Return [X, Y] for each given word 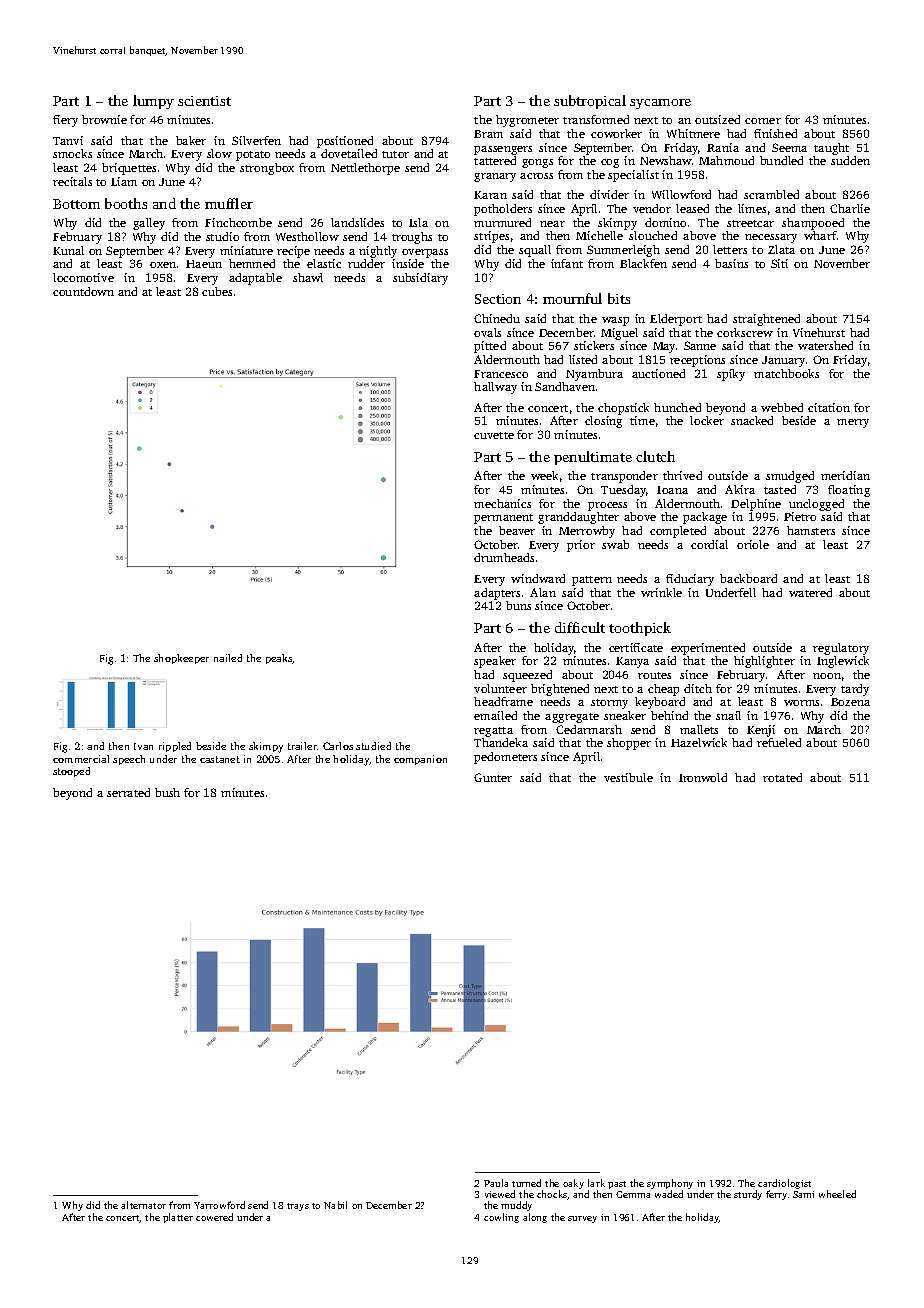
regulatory [841, 649]
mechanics [502, 503]
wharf [820, 235]
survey [582, 1219]
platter [178, 1218]
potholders [503, 210]
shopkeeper [181, 659]
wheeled [837, 1194]
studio [222, 236]
